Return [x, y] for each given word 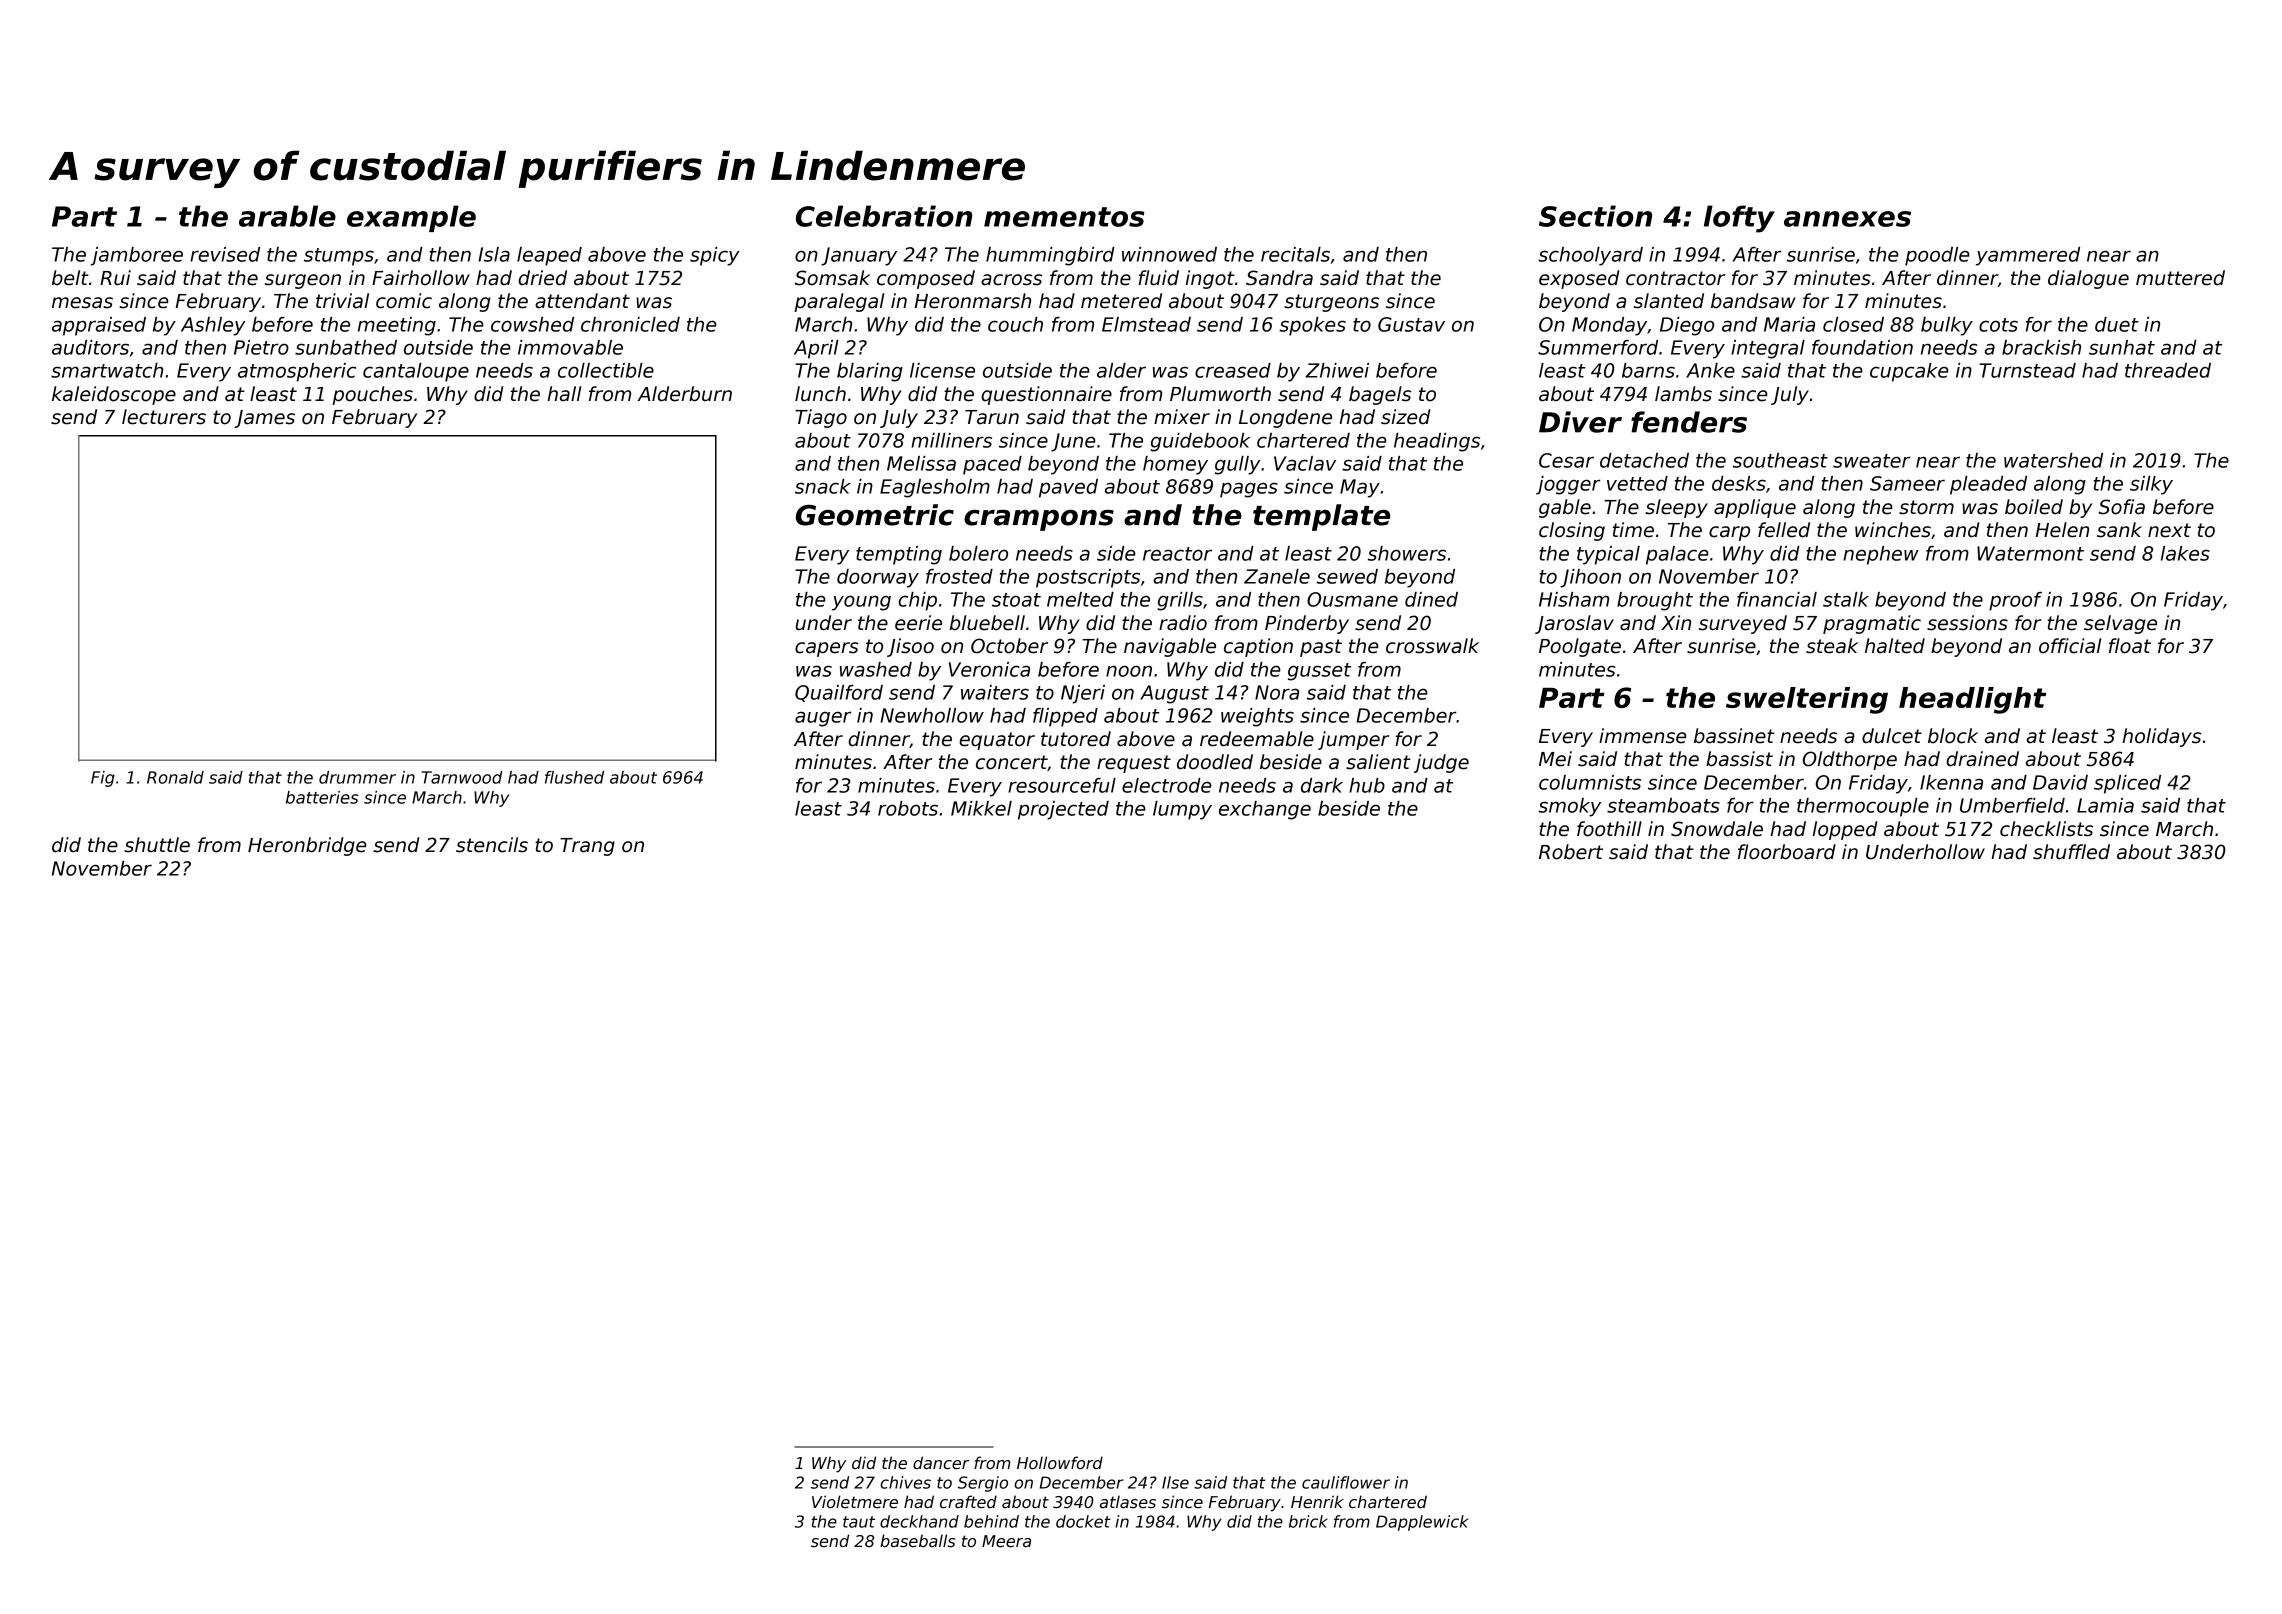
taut [859, 1522]
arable [287, 216]
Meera [1006, 1541]
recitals [1295, 254]
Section [1595, 216]
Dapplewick [1422, 1523]
